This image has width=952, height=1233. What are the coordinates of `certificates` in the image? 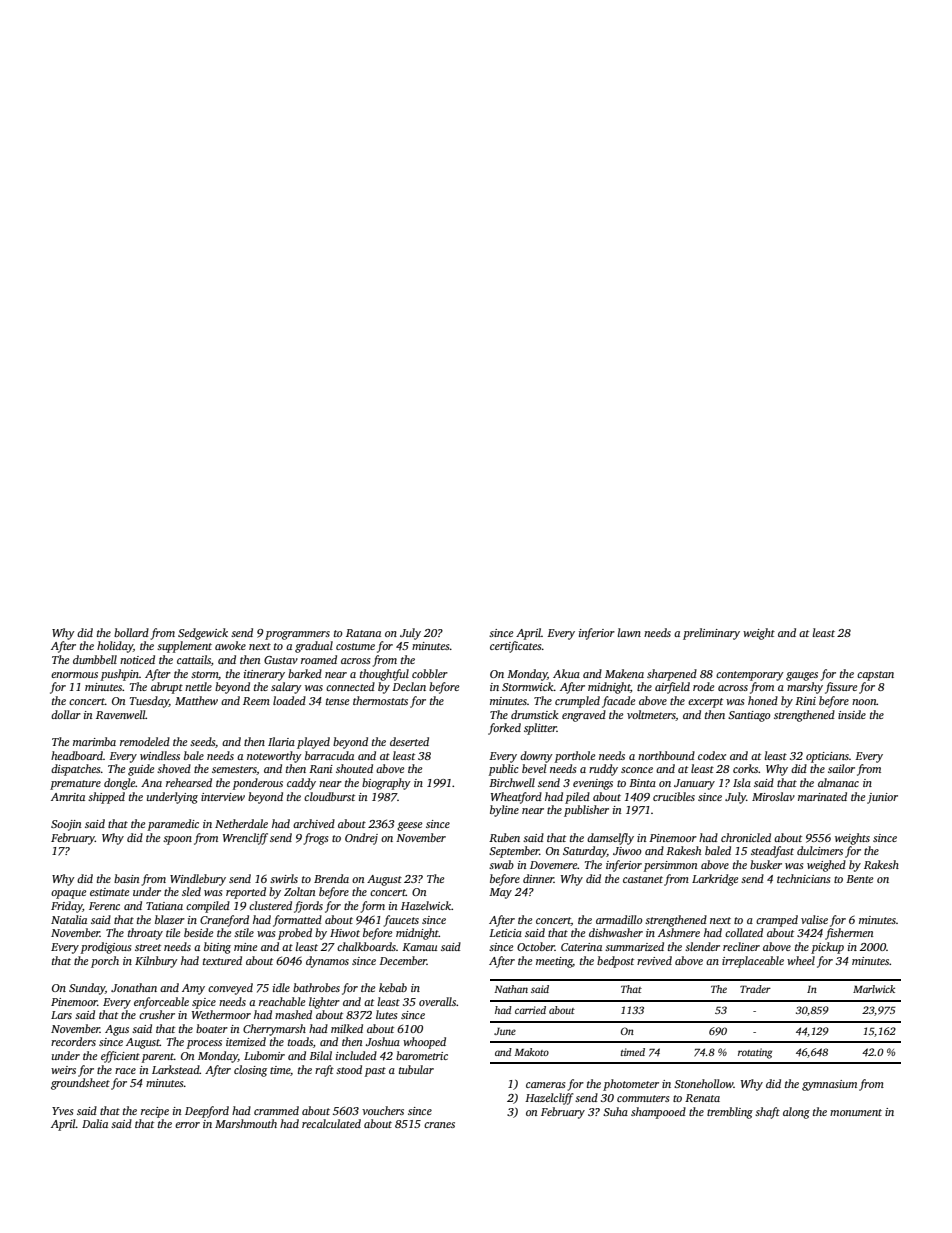 It's located at (516, 647).
